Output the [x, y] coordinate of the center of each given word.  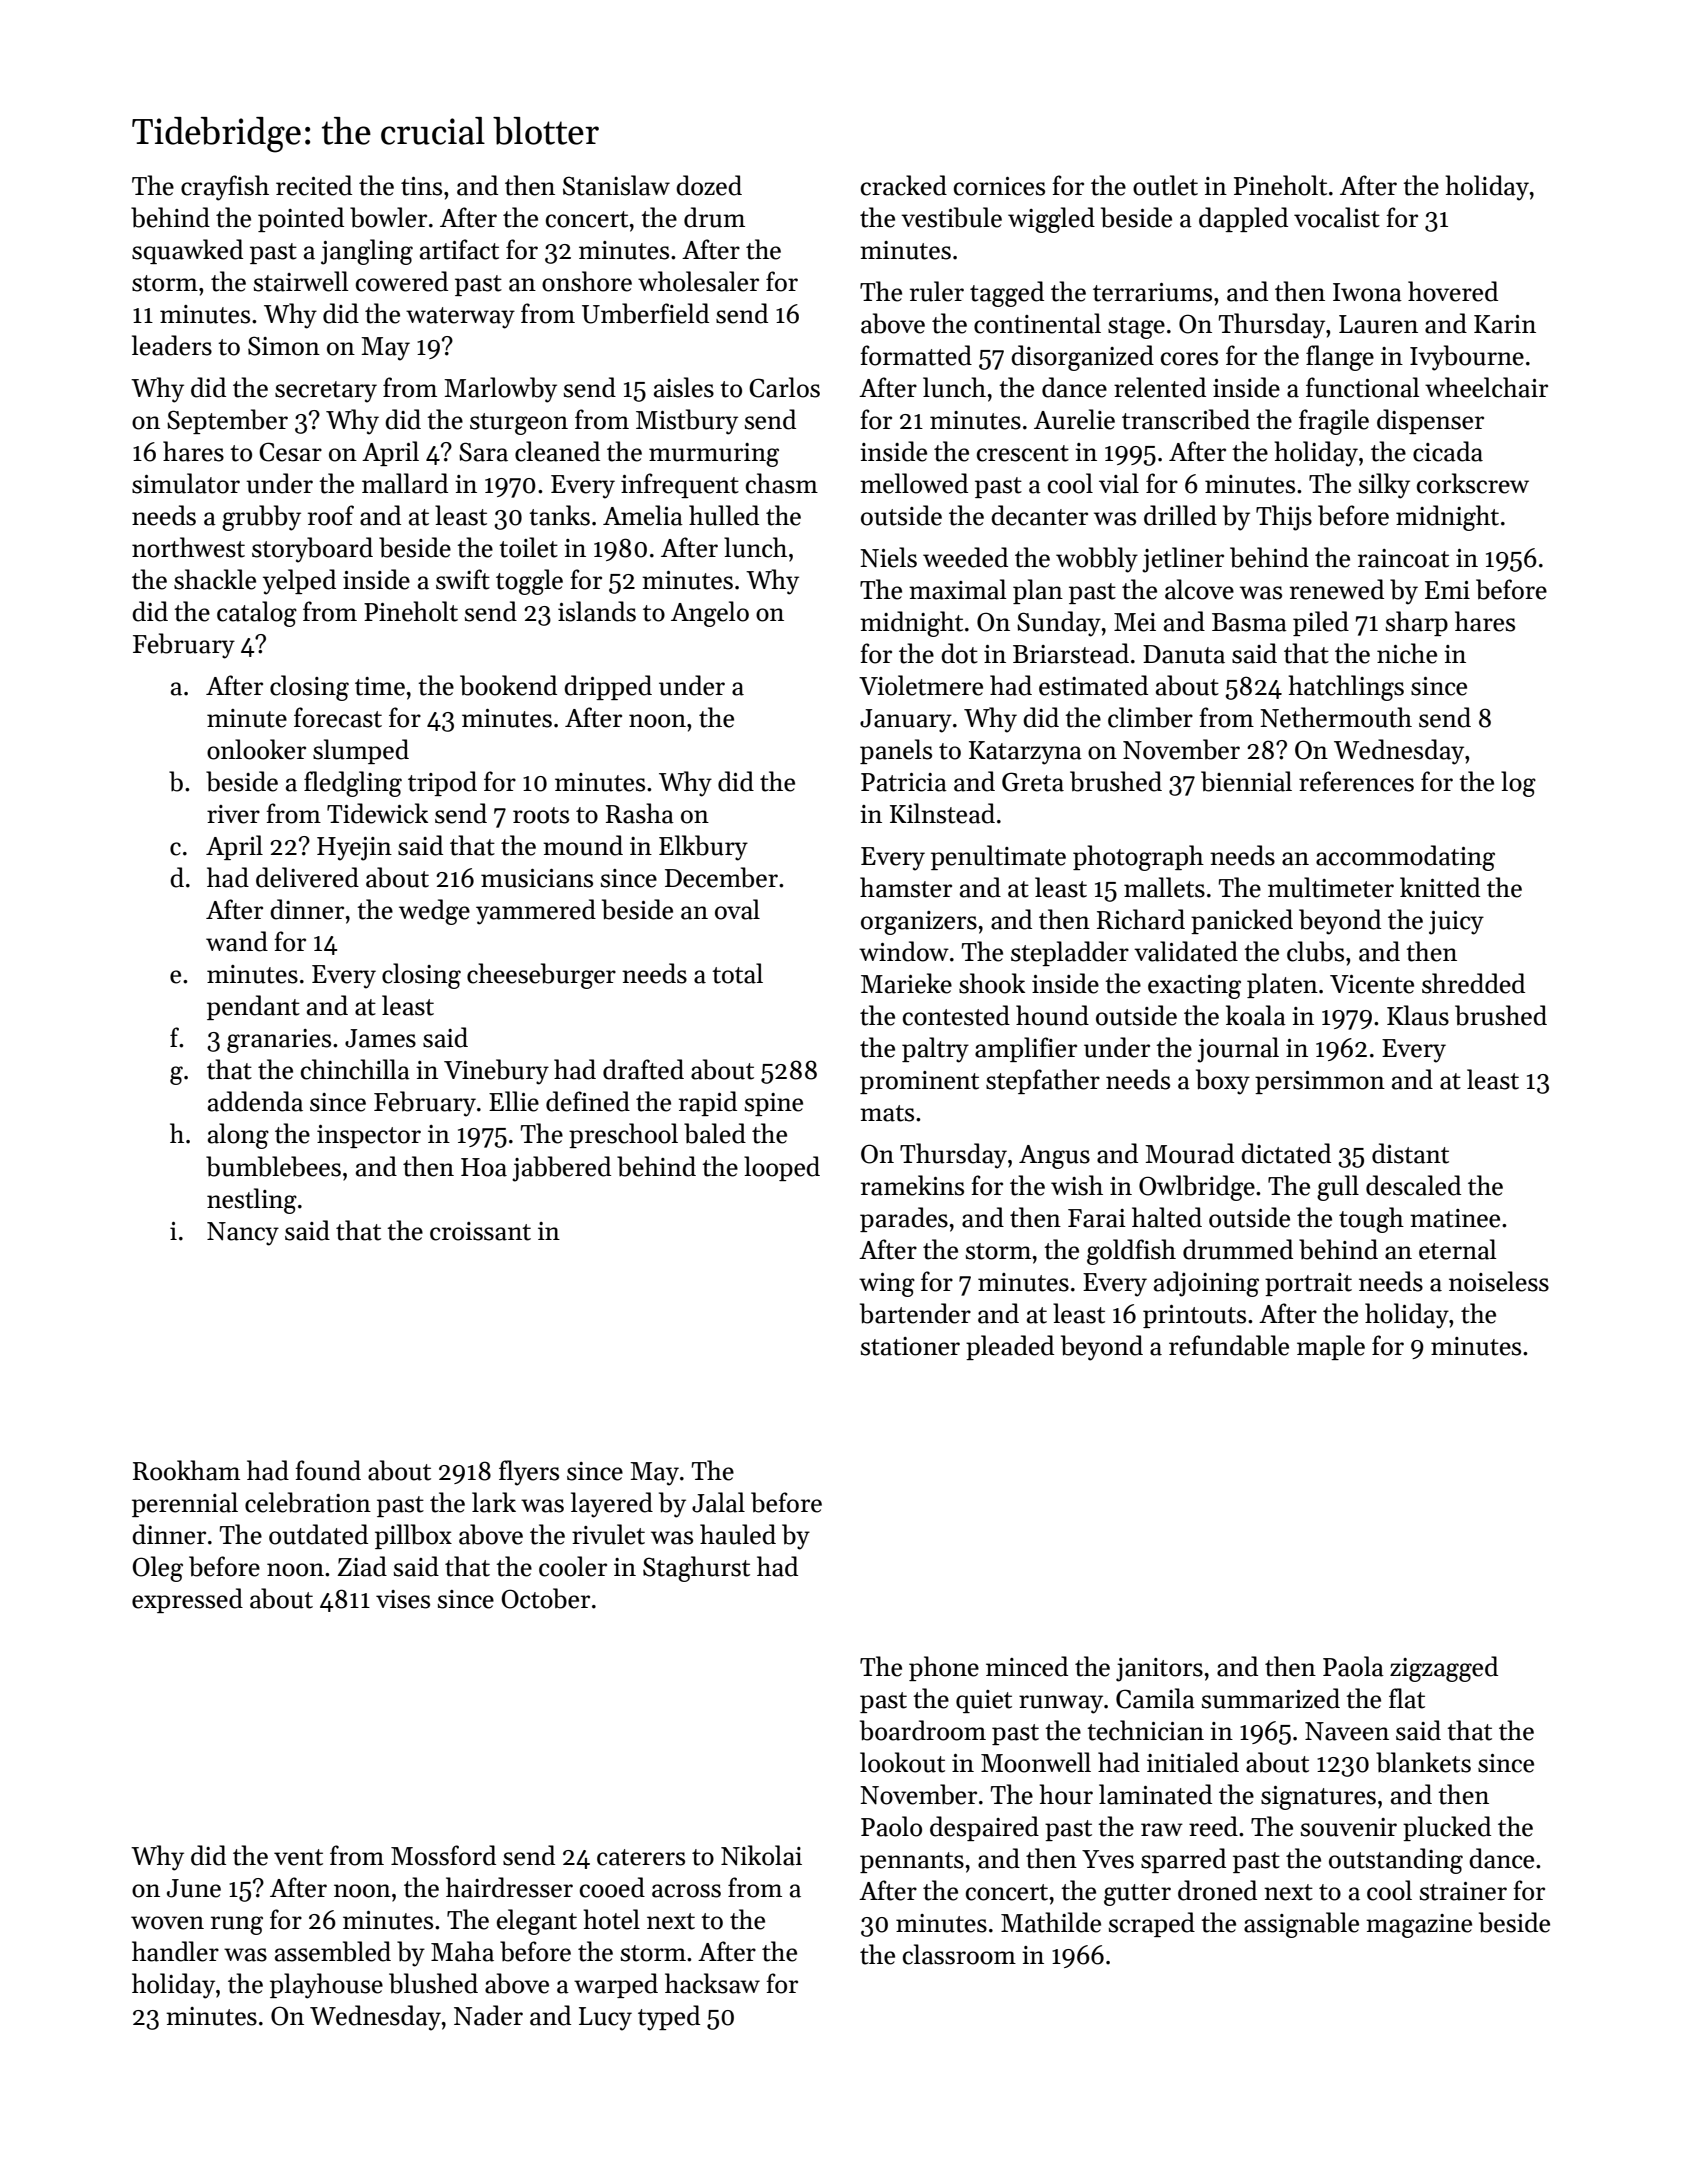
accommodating [1405, 858]
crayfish [225, 188]
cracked [904, 185]
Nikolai [761, 1855]
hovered [1453, 291]
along [238, 1136]
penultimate [998, 857]
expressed [187, 1600]
